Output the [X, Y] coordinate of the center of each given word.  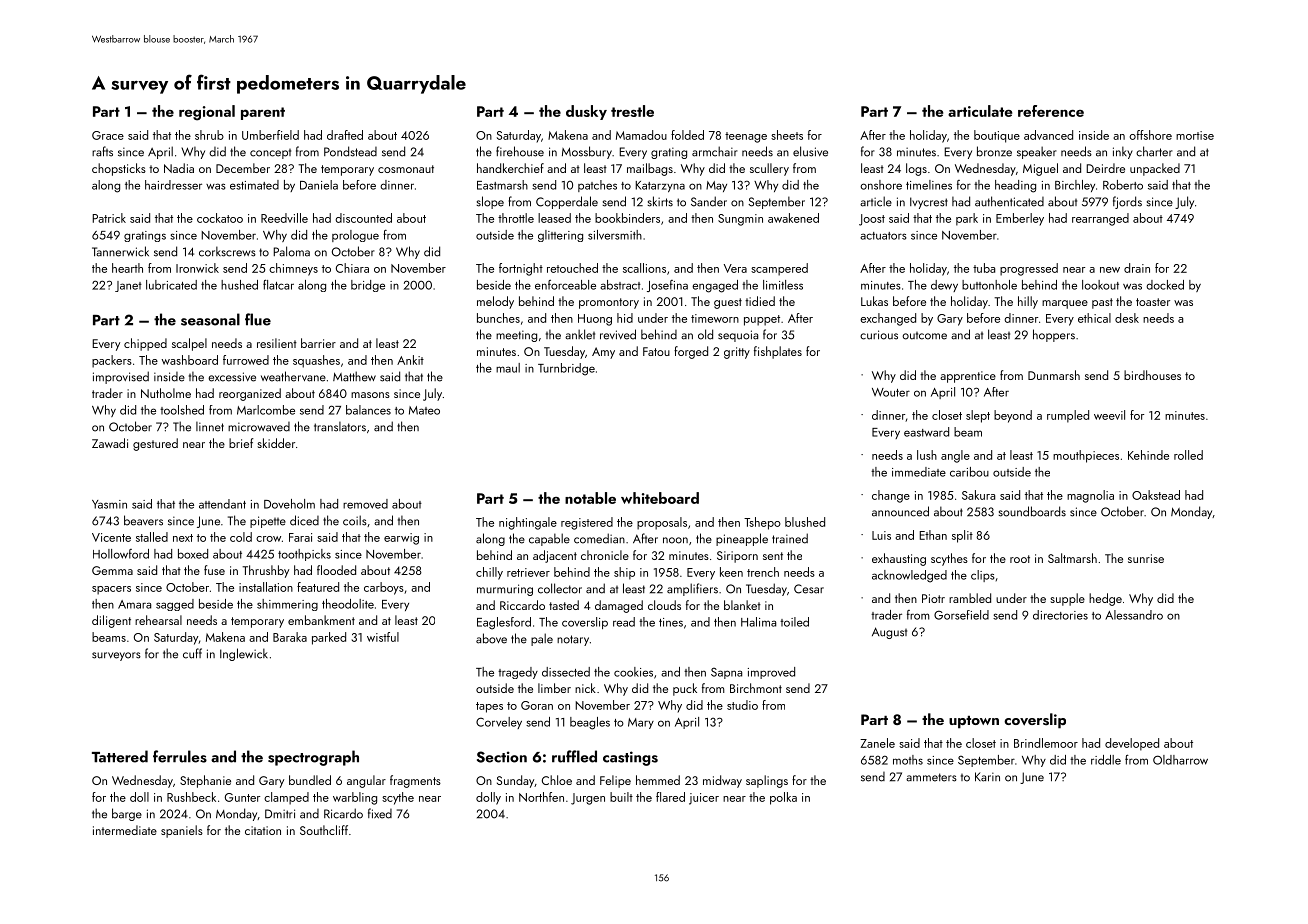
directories [1060, 615]
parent [263, 113]
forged [691, 352]
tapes [489, 707]
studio [742, 705]
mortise [1195, 135]
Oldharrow [1180, 760]
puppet [762, 320]
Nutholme [166, 393]
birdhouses [1152, 375]
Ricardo [343, 813]
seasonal [210, 319]
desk [1127, 318]
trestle [632, 111]
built [621, 797]
